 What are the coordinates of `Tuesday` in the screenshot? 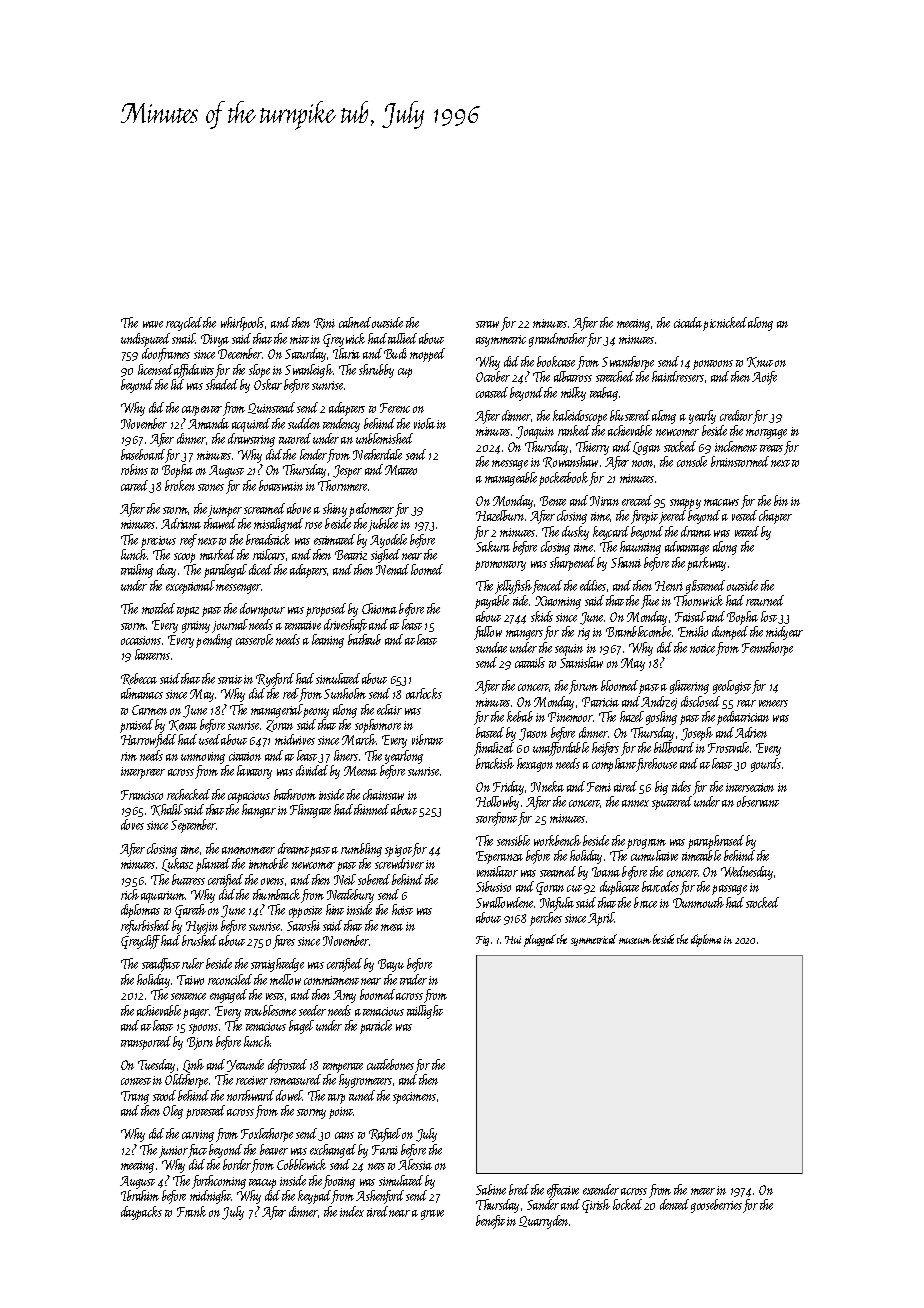 It's located at (156, 1066).
